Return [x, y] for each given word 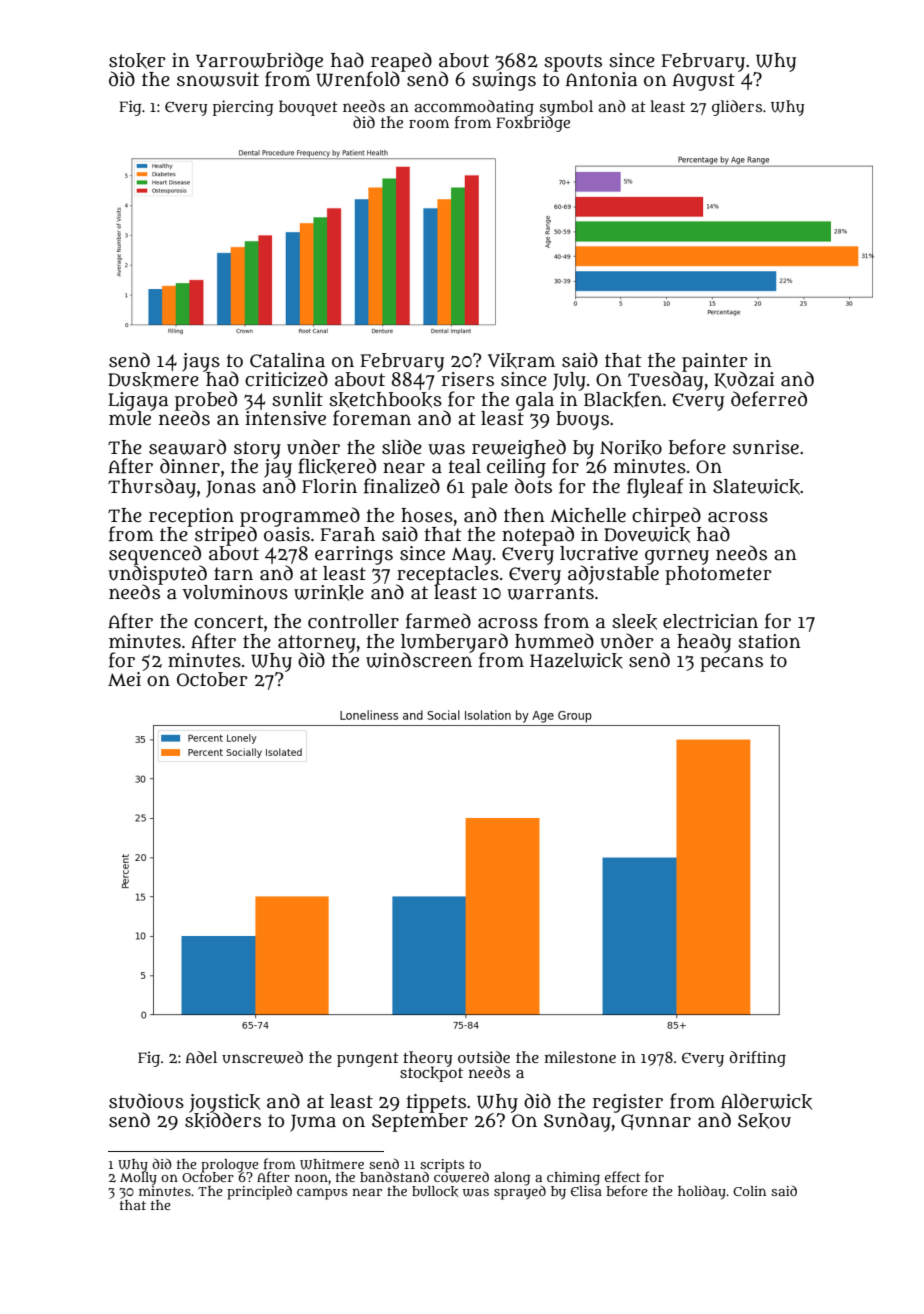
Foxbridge [533, 124]
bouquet [308, 108]
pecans [731, 664]
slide [402, 447]
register [628, 1103]
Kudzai [744, 379]
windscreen [419, 660]
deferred [769, 399]
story [257, 450]
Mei [124, 679]
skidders [223, 1121]
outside [484, 1057]
